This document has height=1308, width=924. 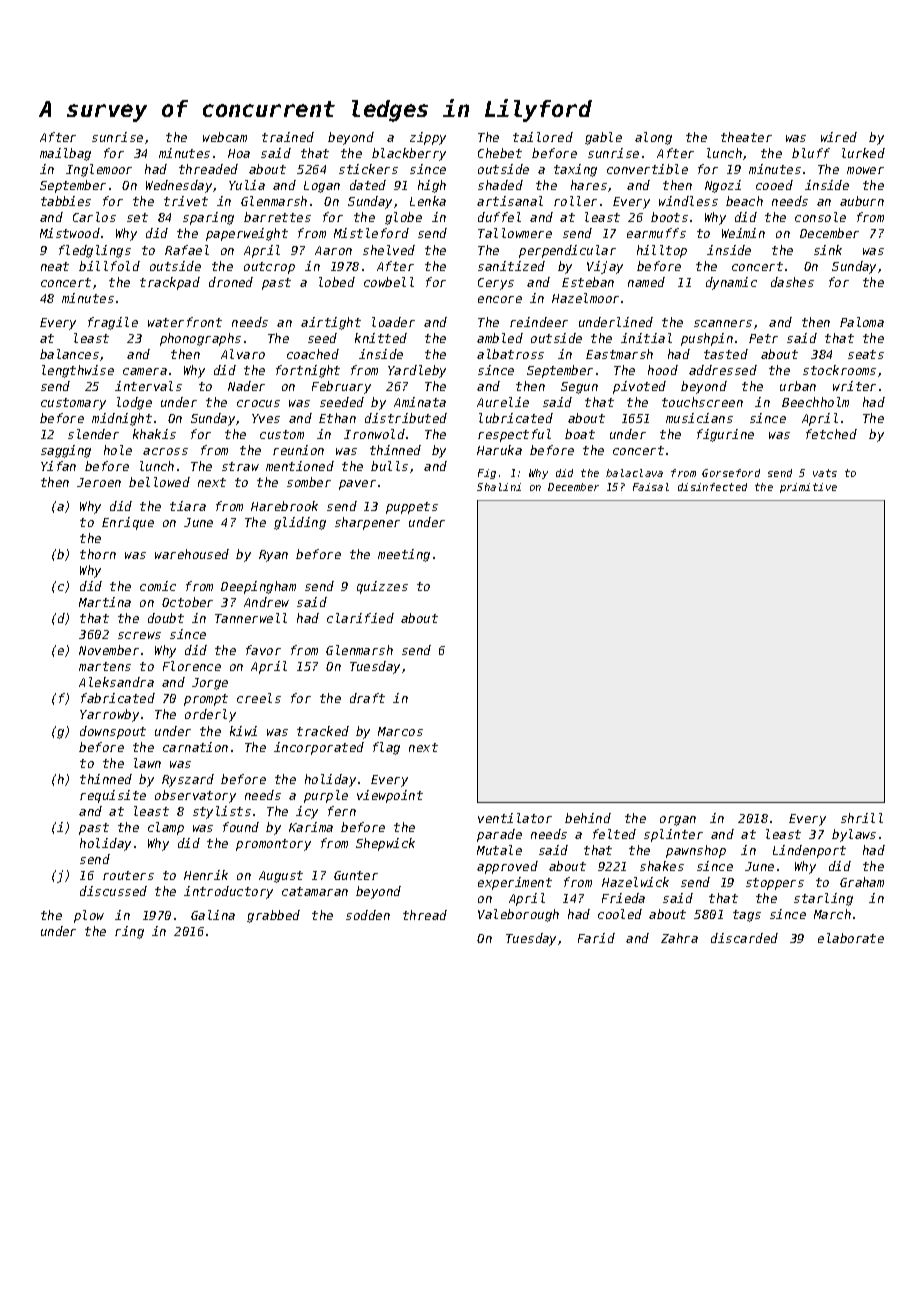 What do you see at coordinates (862, 818) in the document?
I see `shrill` at bounding box center [862, 818].
